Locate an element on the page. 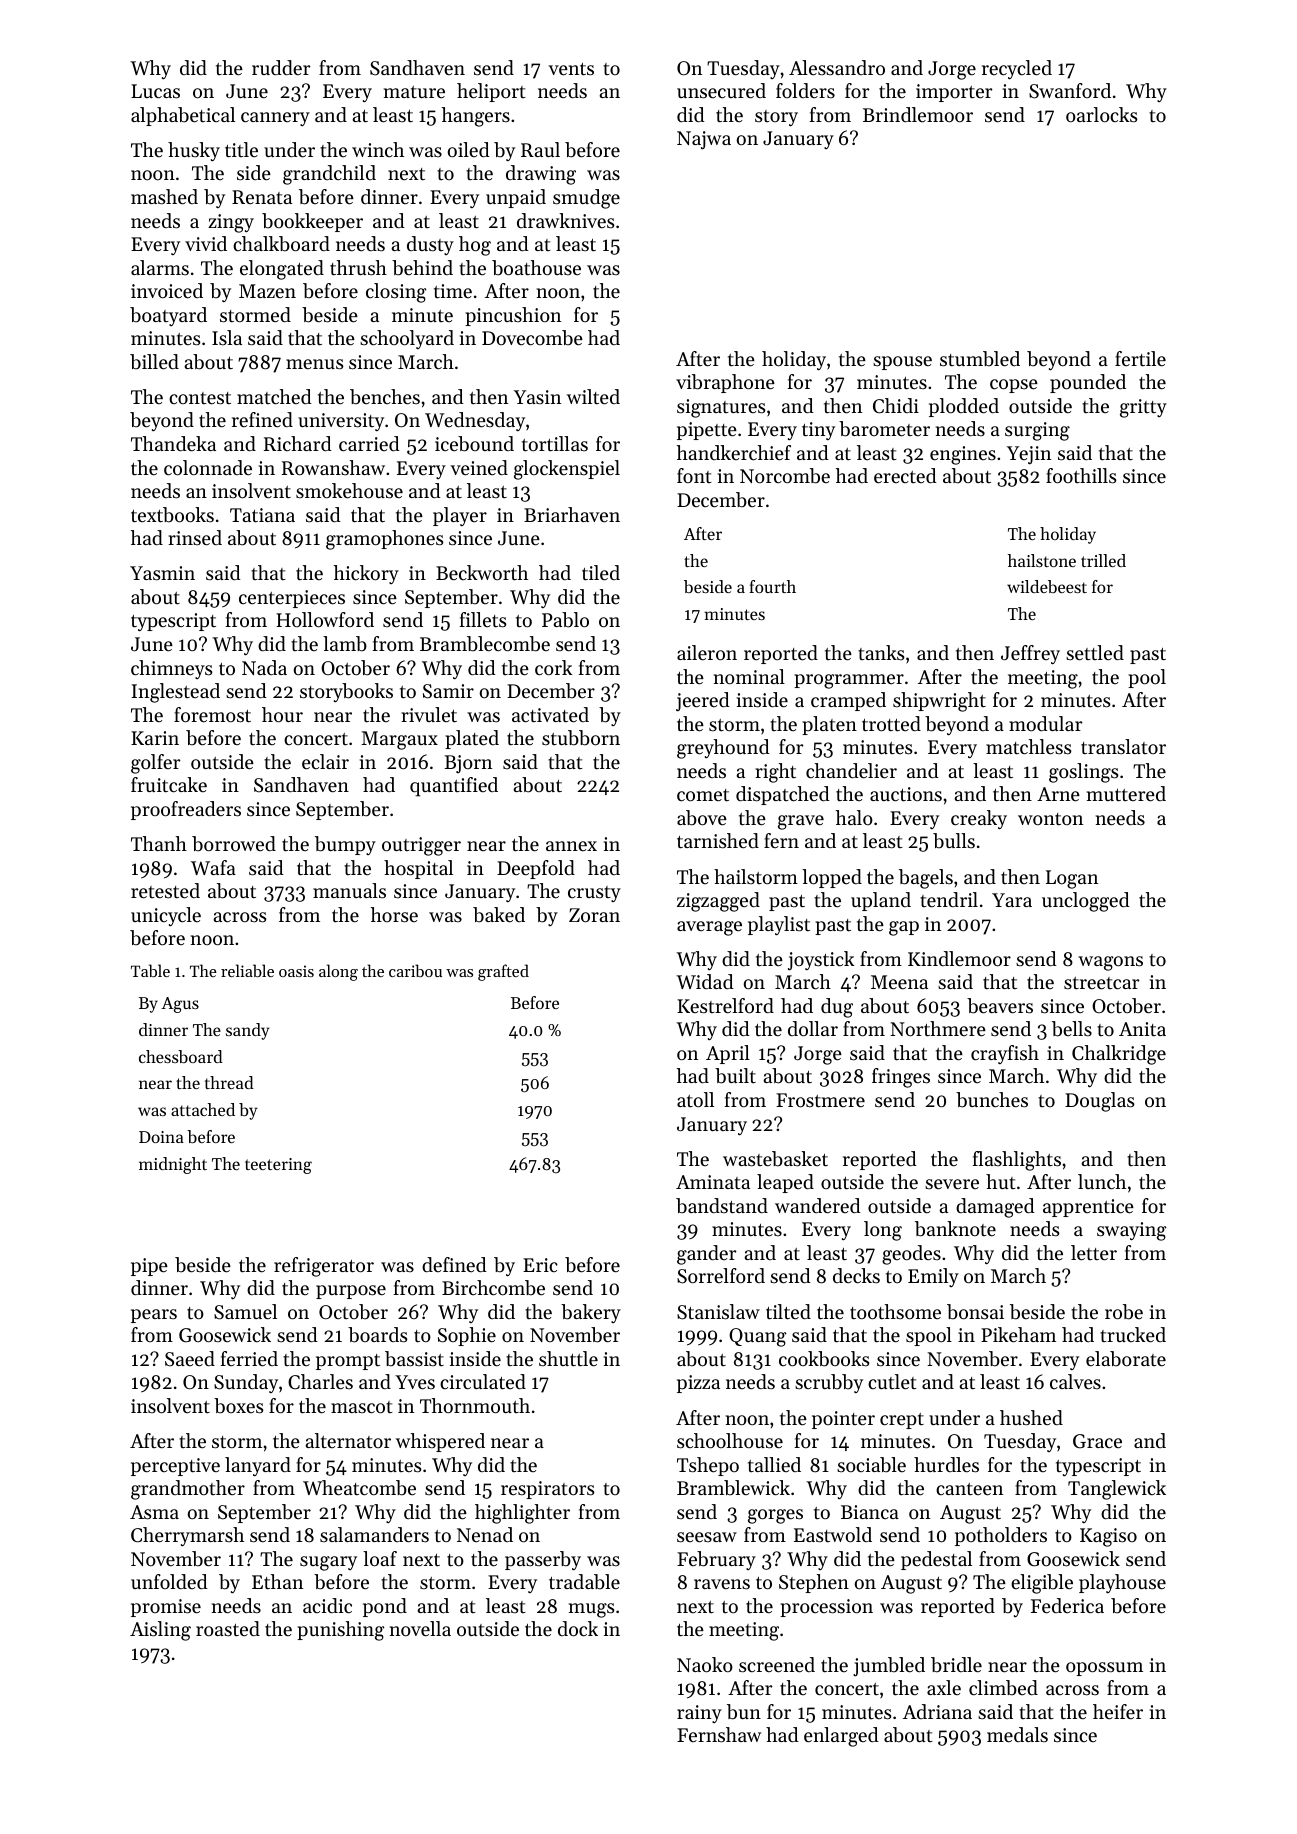 The image size is (1297, 1834). plodded is located at coordinates (964, 407).
